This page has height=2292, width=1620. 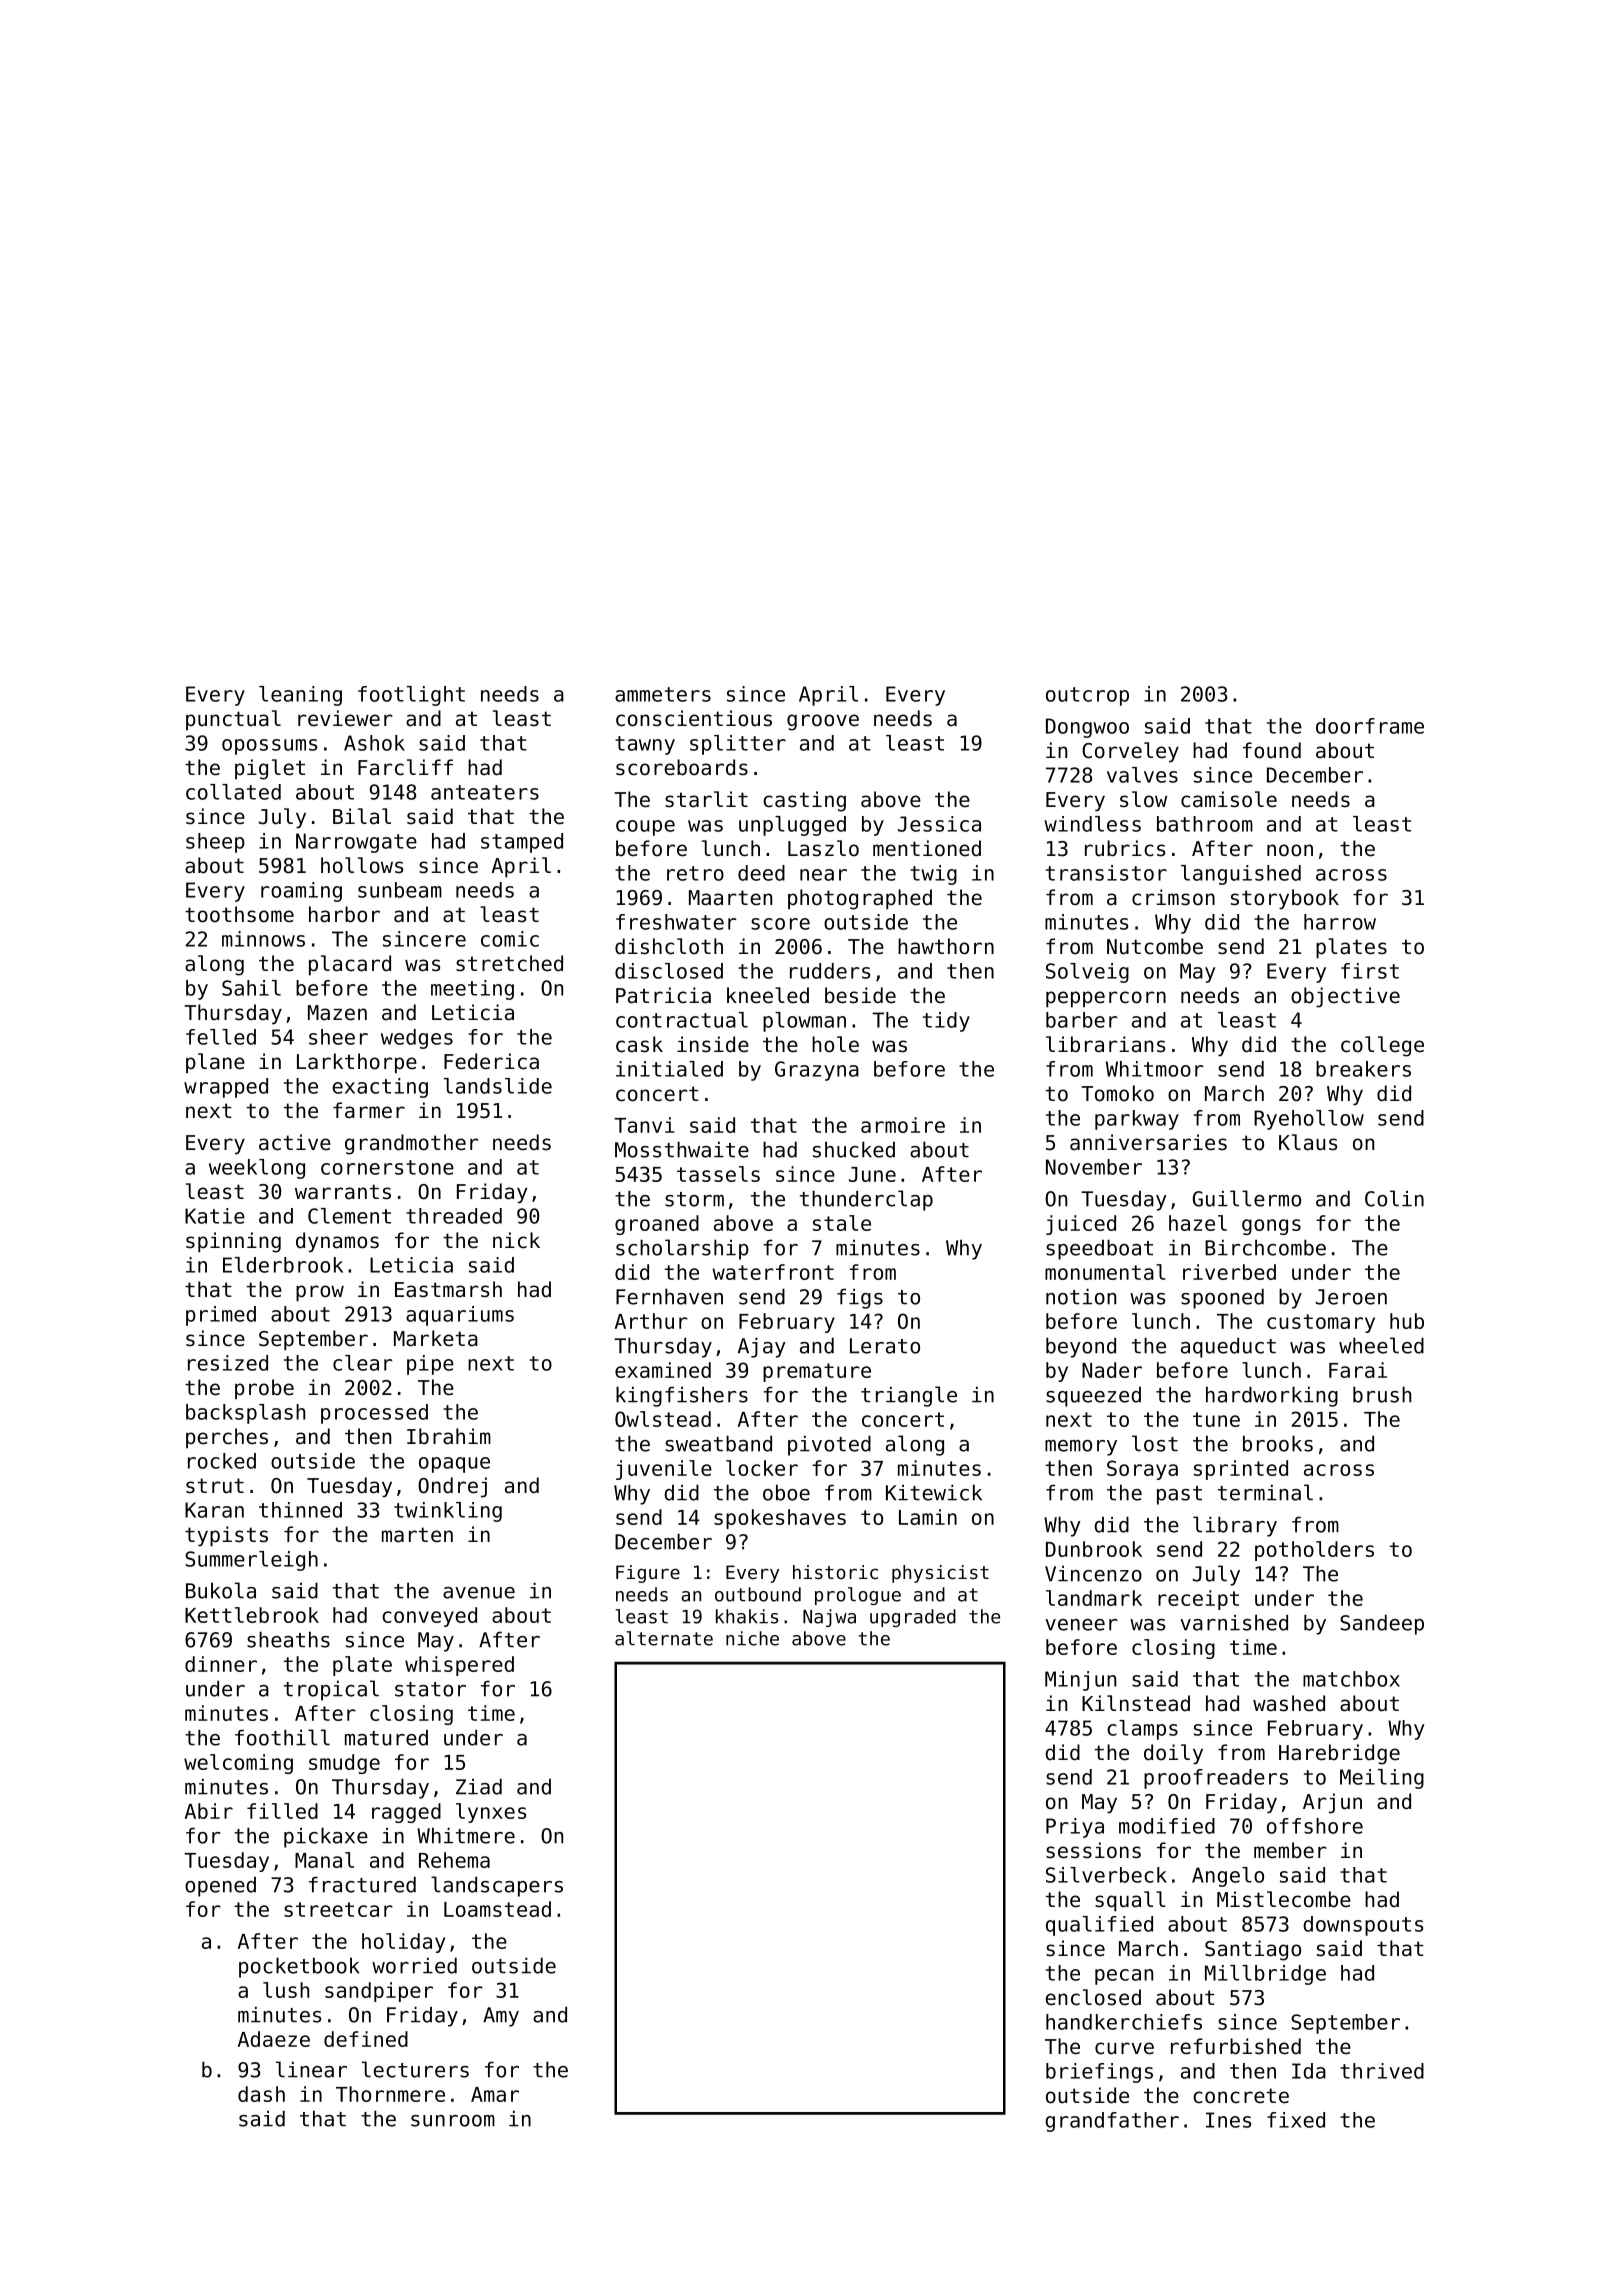 I want to click on streetcar, so click(x=338, y=1909).
